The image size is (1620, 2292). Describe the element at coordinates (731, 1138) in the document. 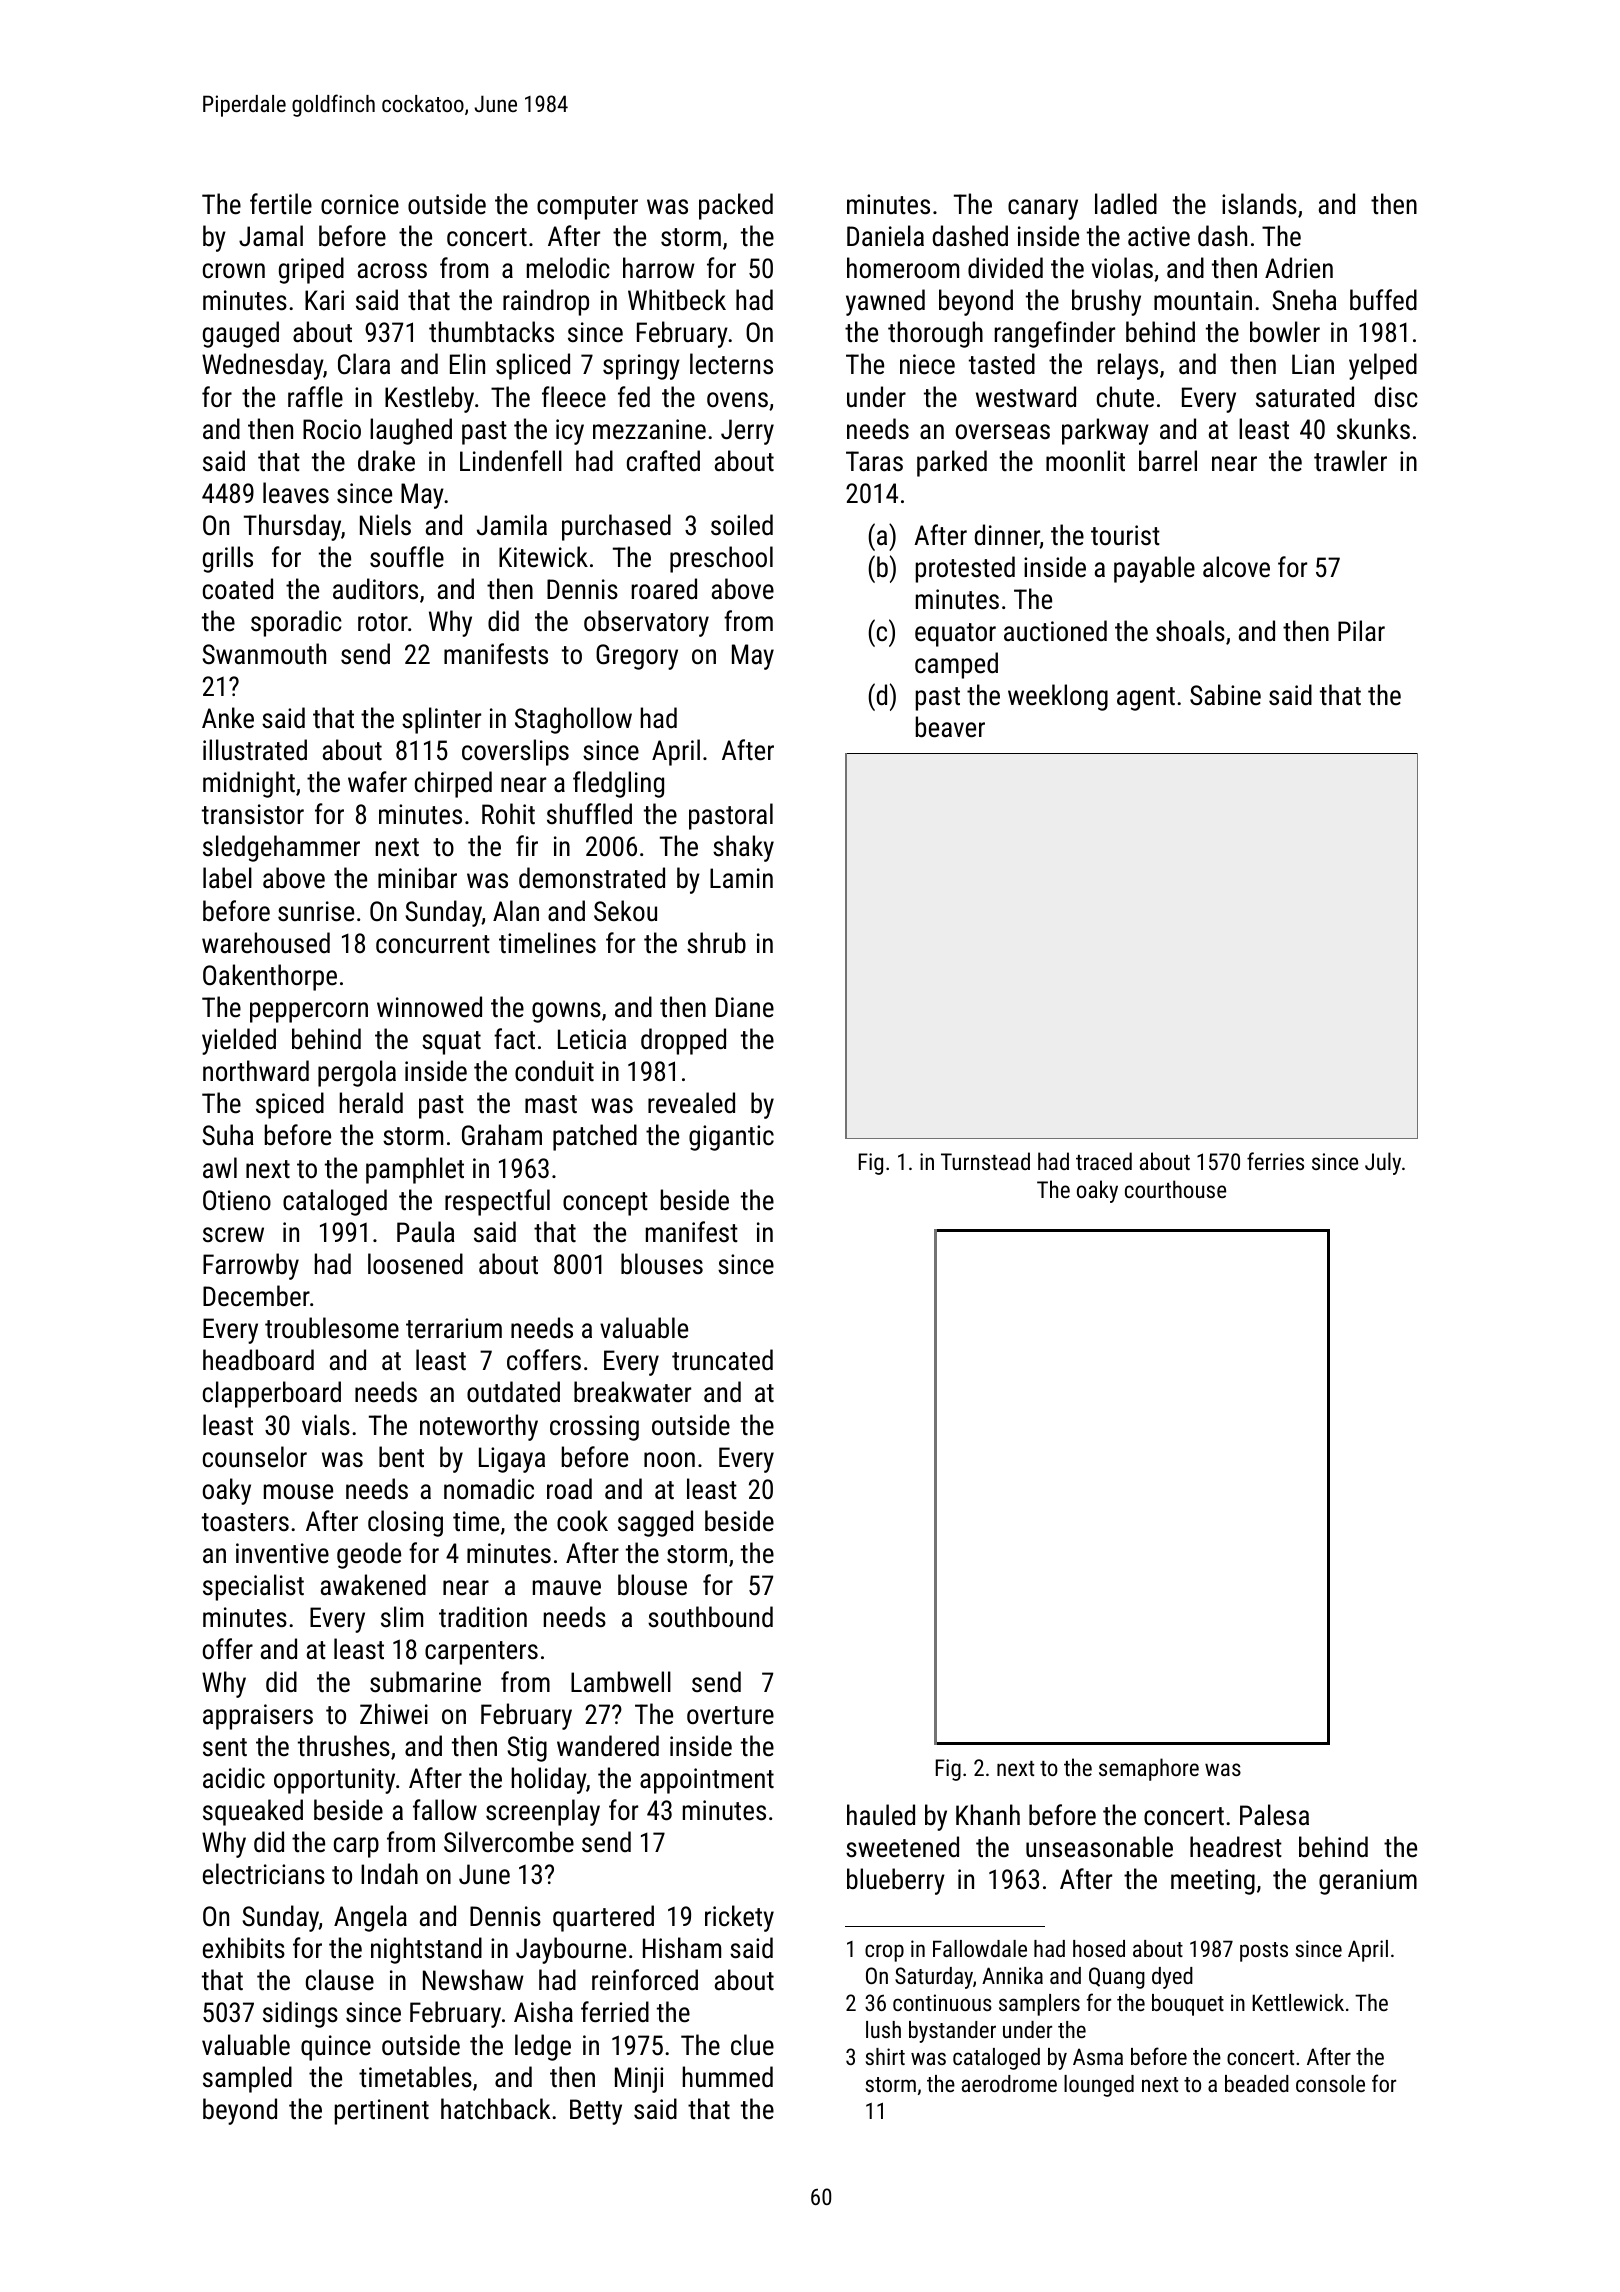

I see `gigantic` at that location.
